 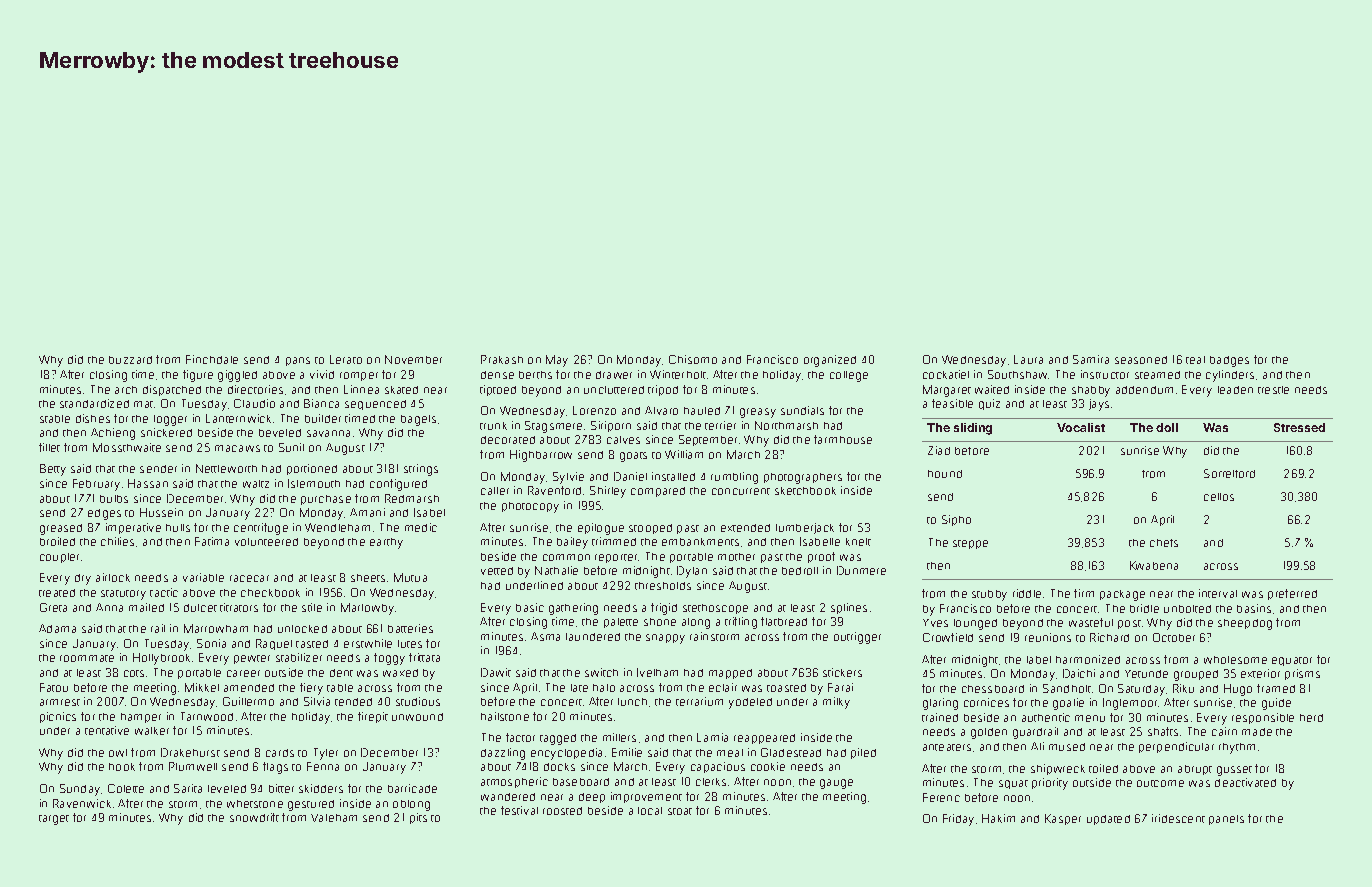 What do you see at coordinates (130, 360) in the screenshot?
I see `buzzard` at bounding box center [130, 360].
